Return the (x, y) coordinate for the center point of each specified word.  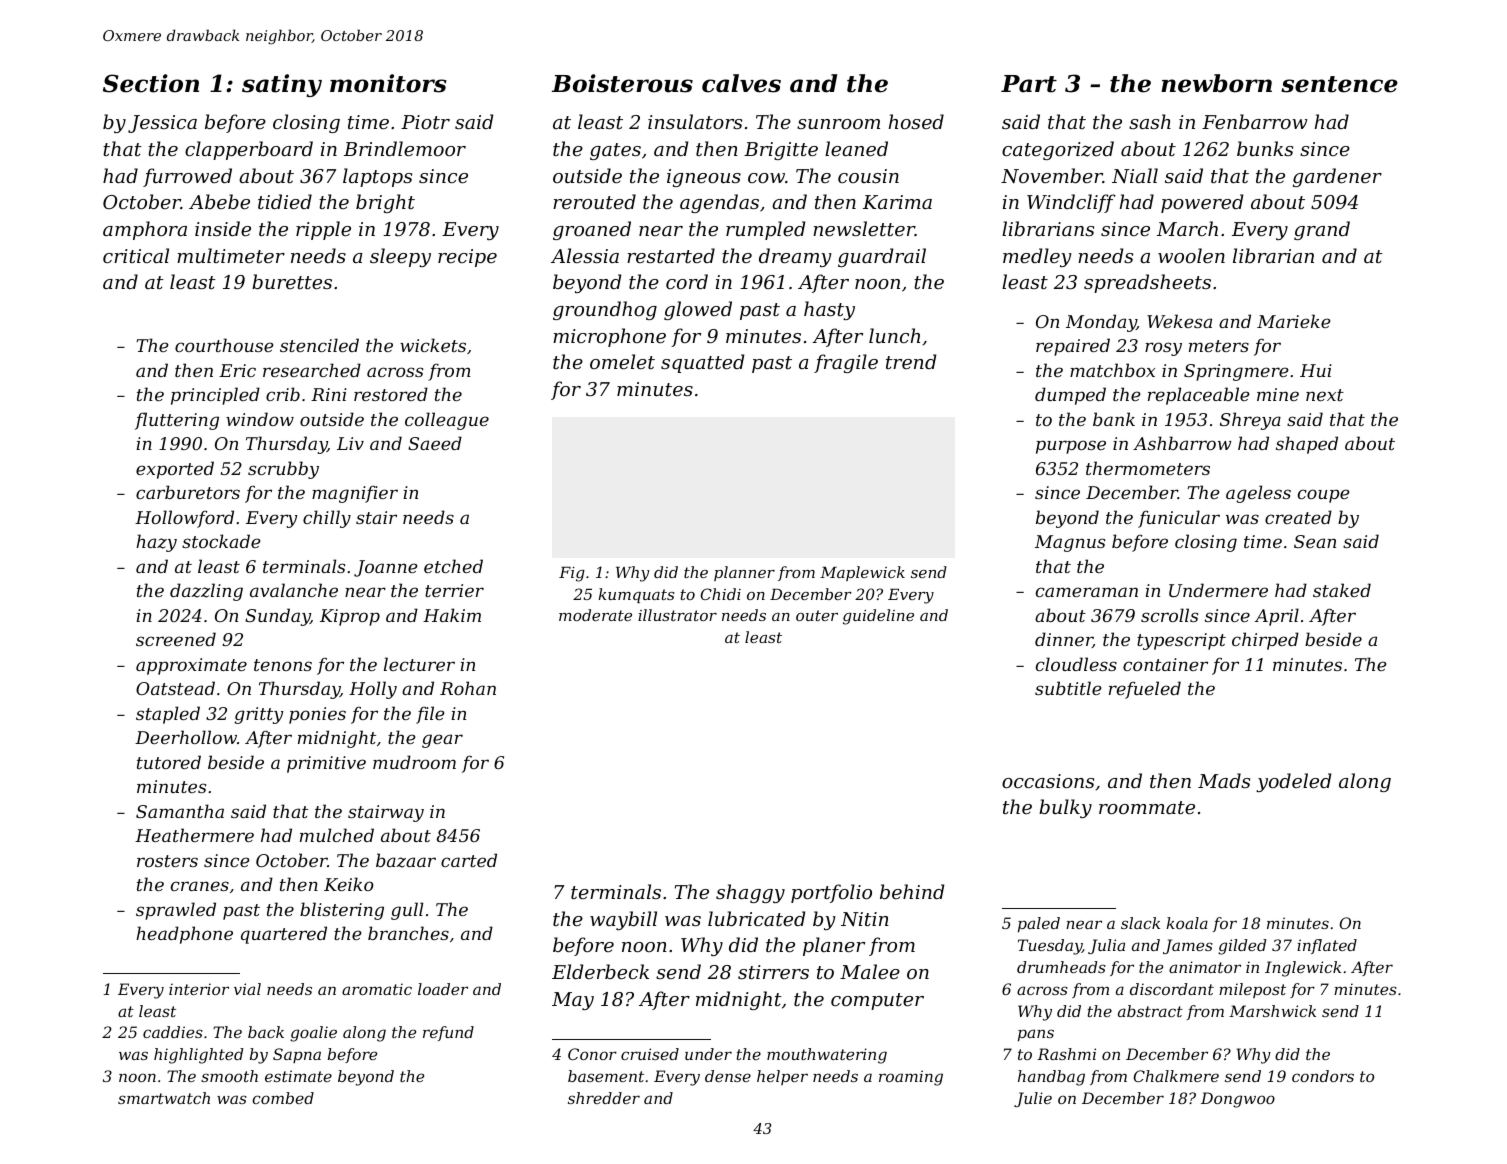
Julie (1033, 1099)
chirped (1265, 641)
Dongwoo (1238, 1100)
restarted (671, 255)
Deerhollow (186, 737)
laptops (377, 177)
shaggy (750, 893)
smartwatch (164, 1098)
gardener (1337, 177)
